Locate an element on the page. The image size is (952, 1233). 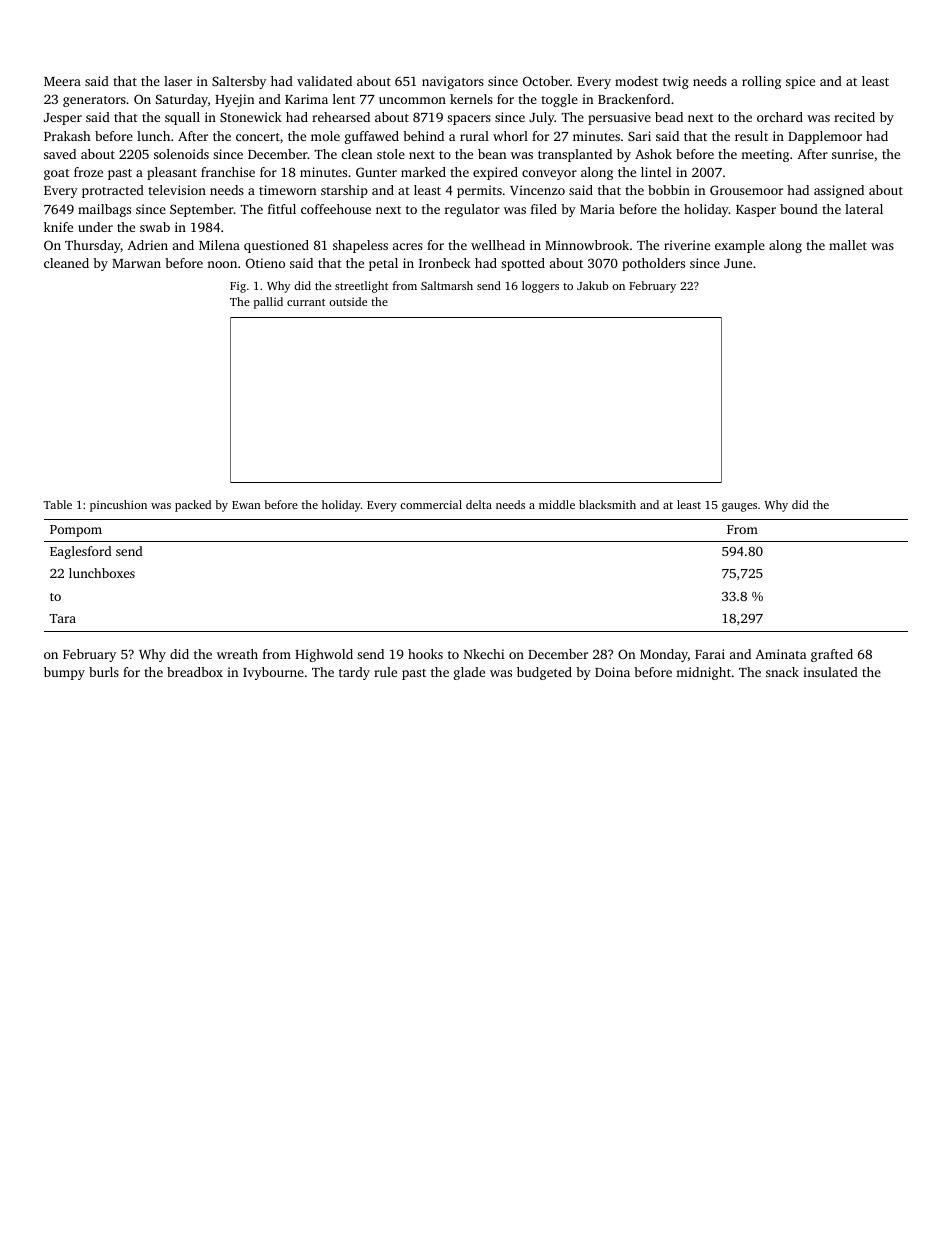
spotted is located at coordinates (523, 264).
